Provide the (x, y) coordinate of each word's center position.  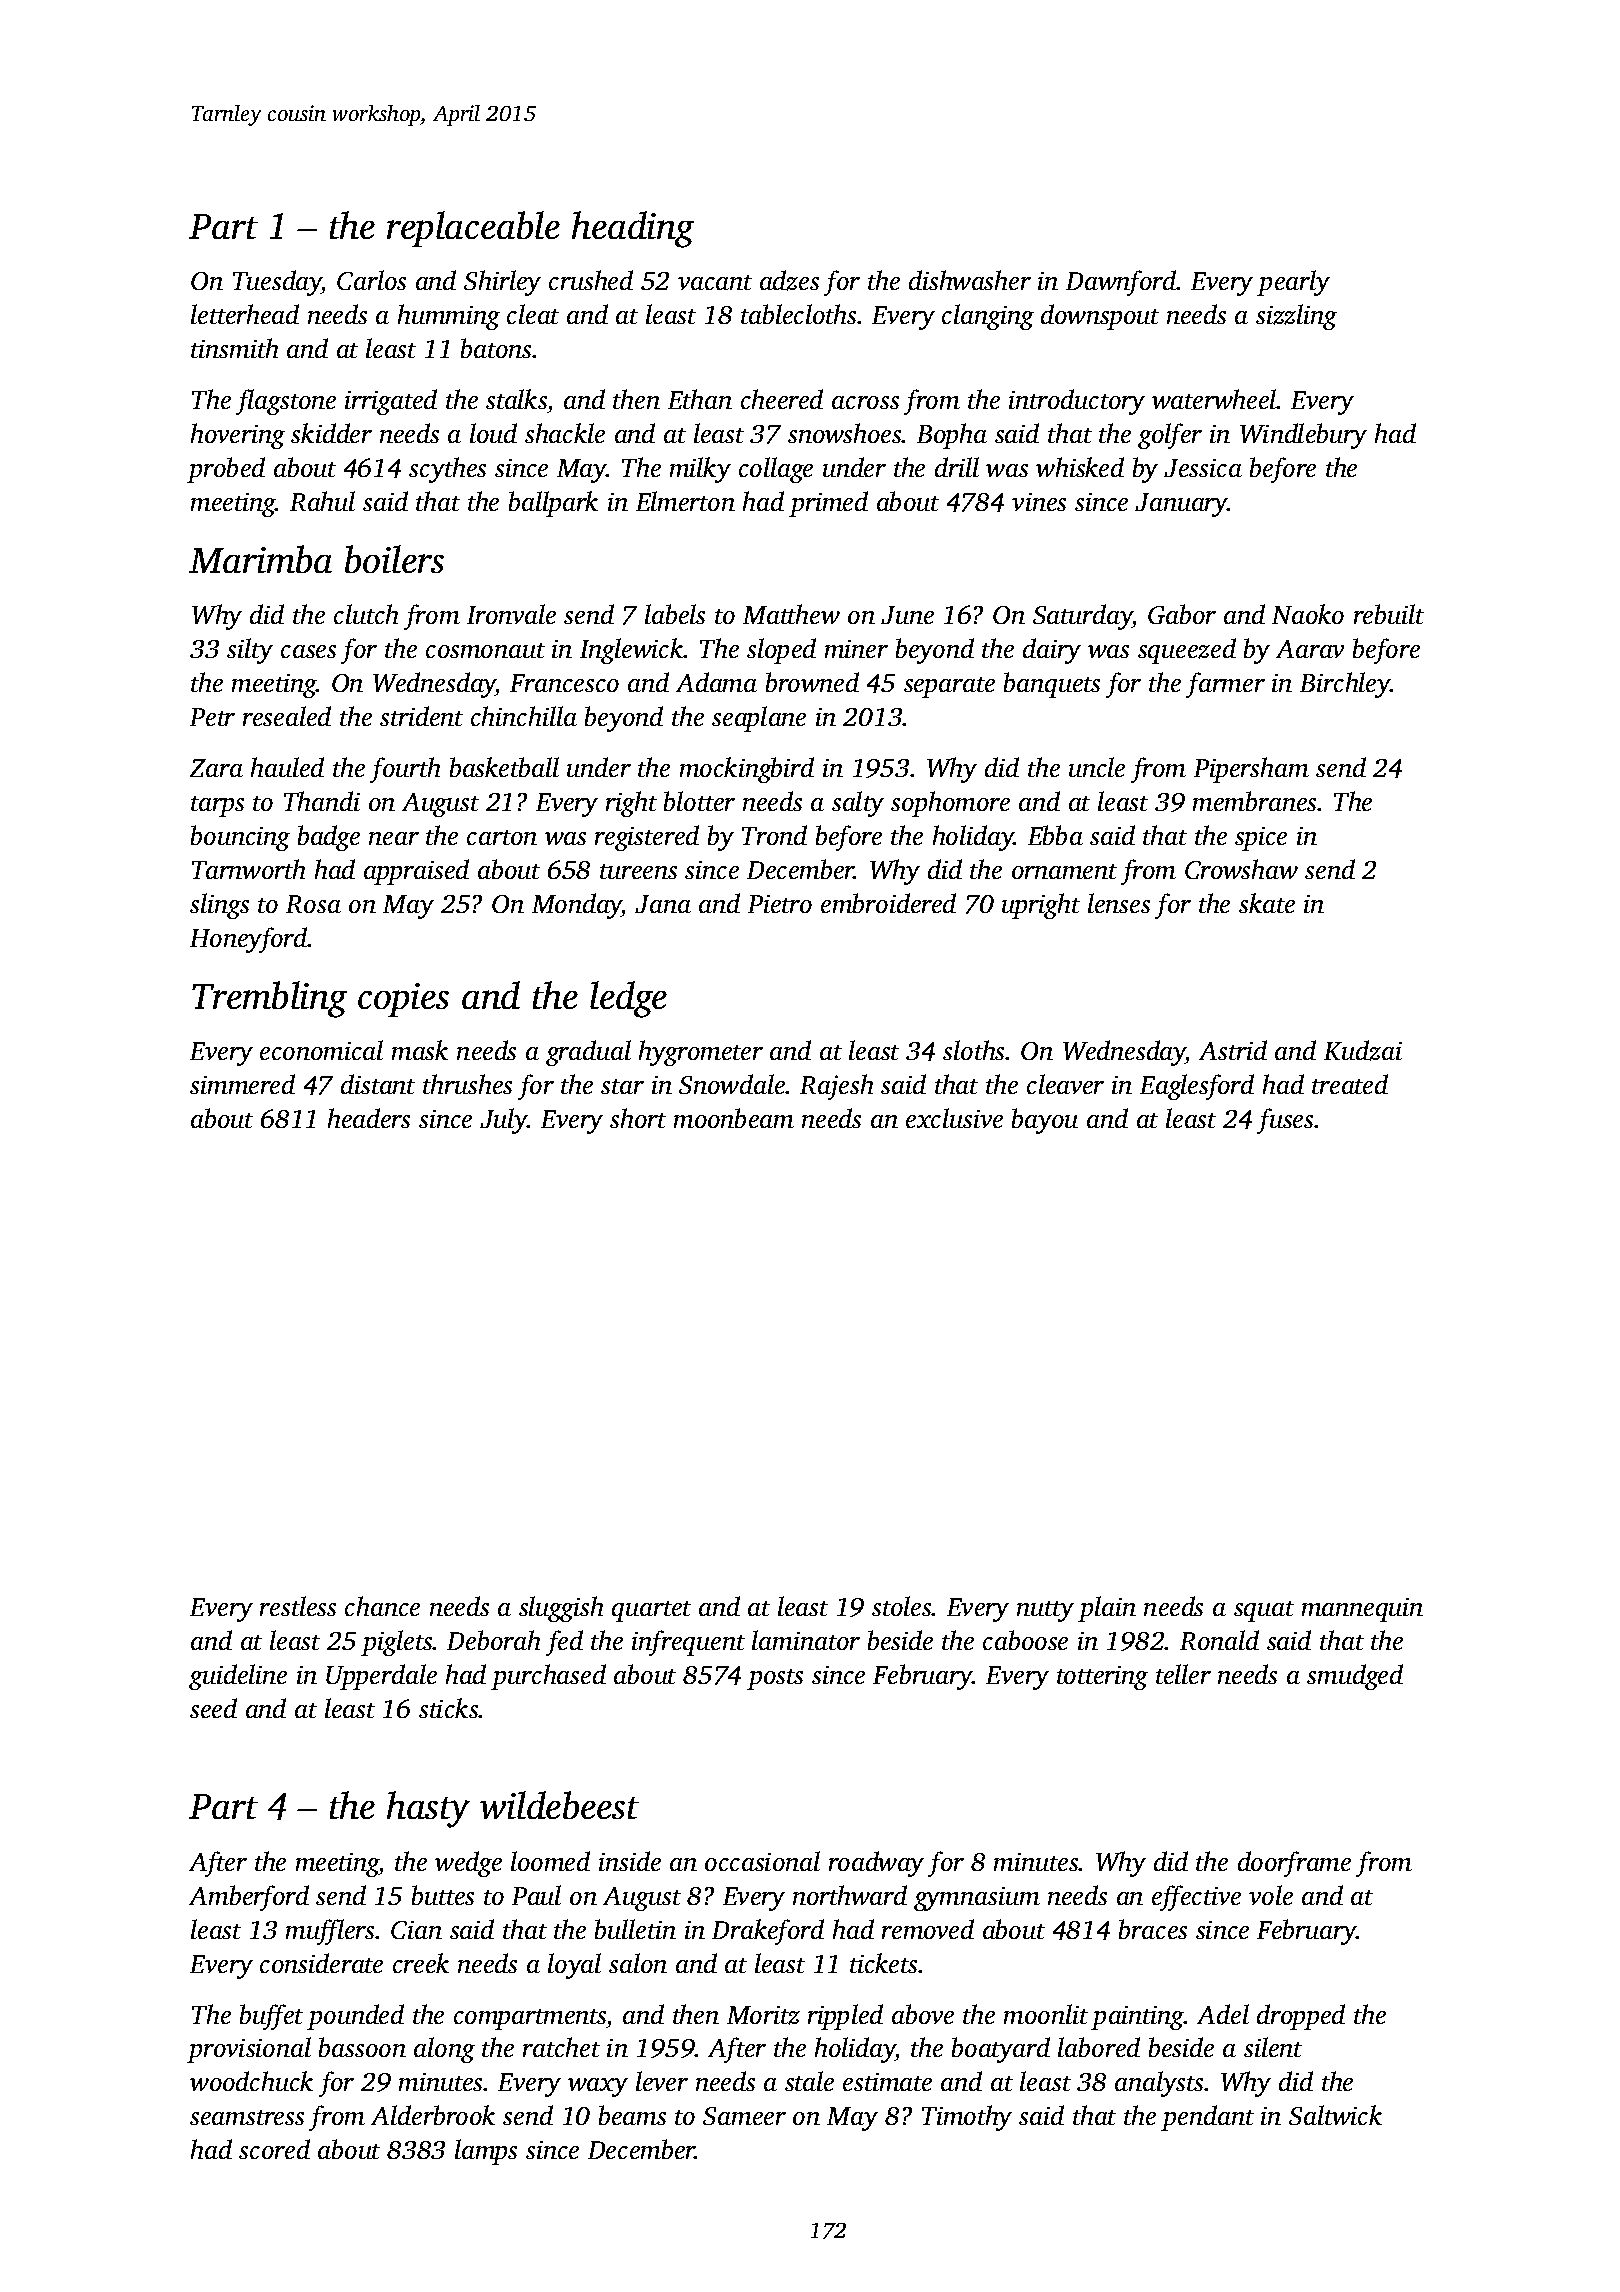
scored (274, 2149)
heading (633, 229)
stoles (902, 1606)
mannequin (1362, 1610)
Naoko (1308, 614)
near (394, 838)
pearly (1293, 283)
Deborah (493, 1640)
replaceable (473, 229)
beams (632, 2115)
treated (1350, 1084)
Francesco (564, 683)
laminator (806, 1640)
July (504, 1121)
